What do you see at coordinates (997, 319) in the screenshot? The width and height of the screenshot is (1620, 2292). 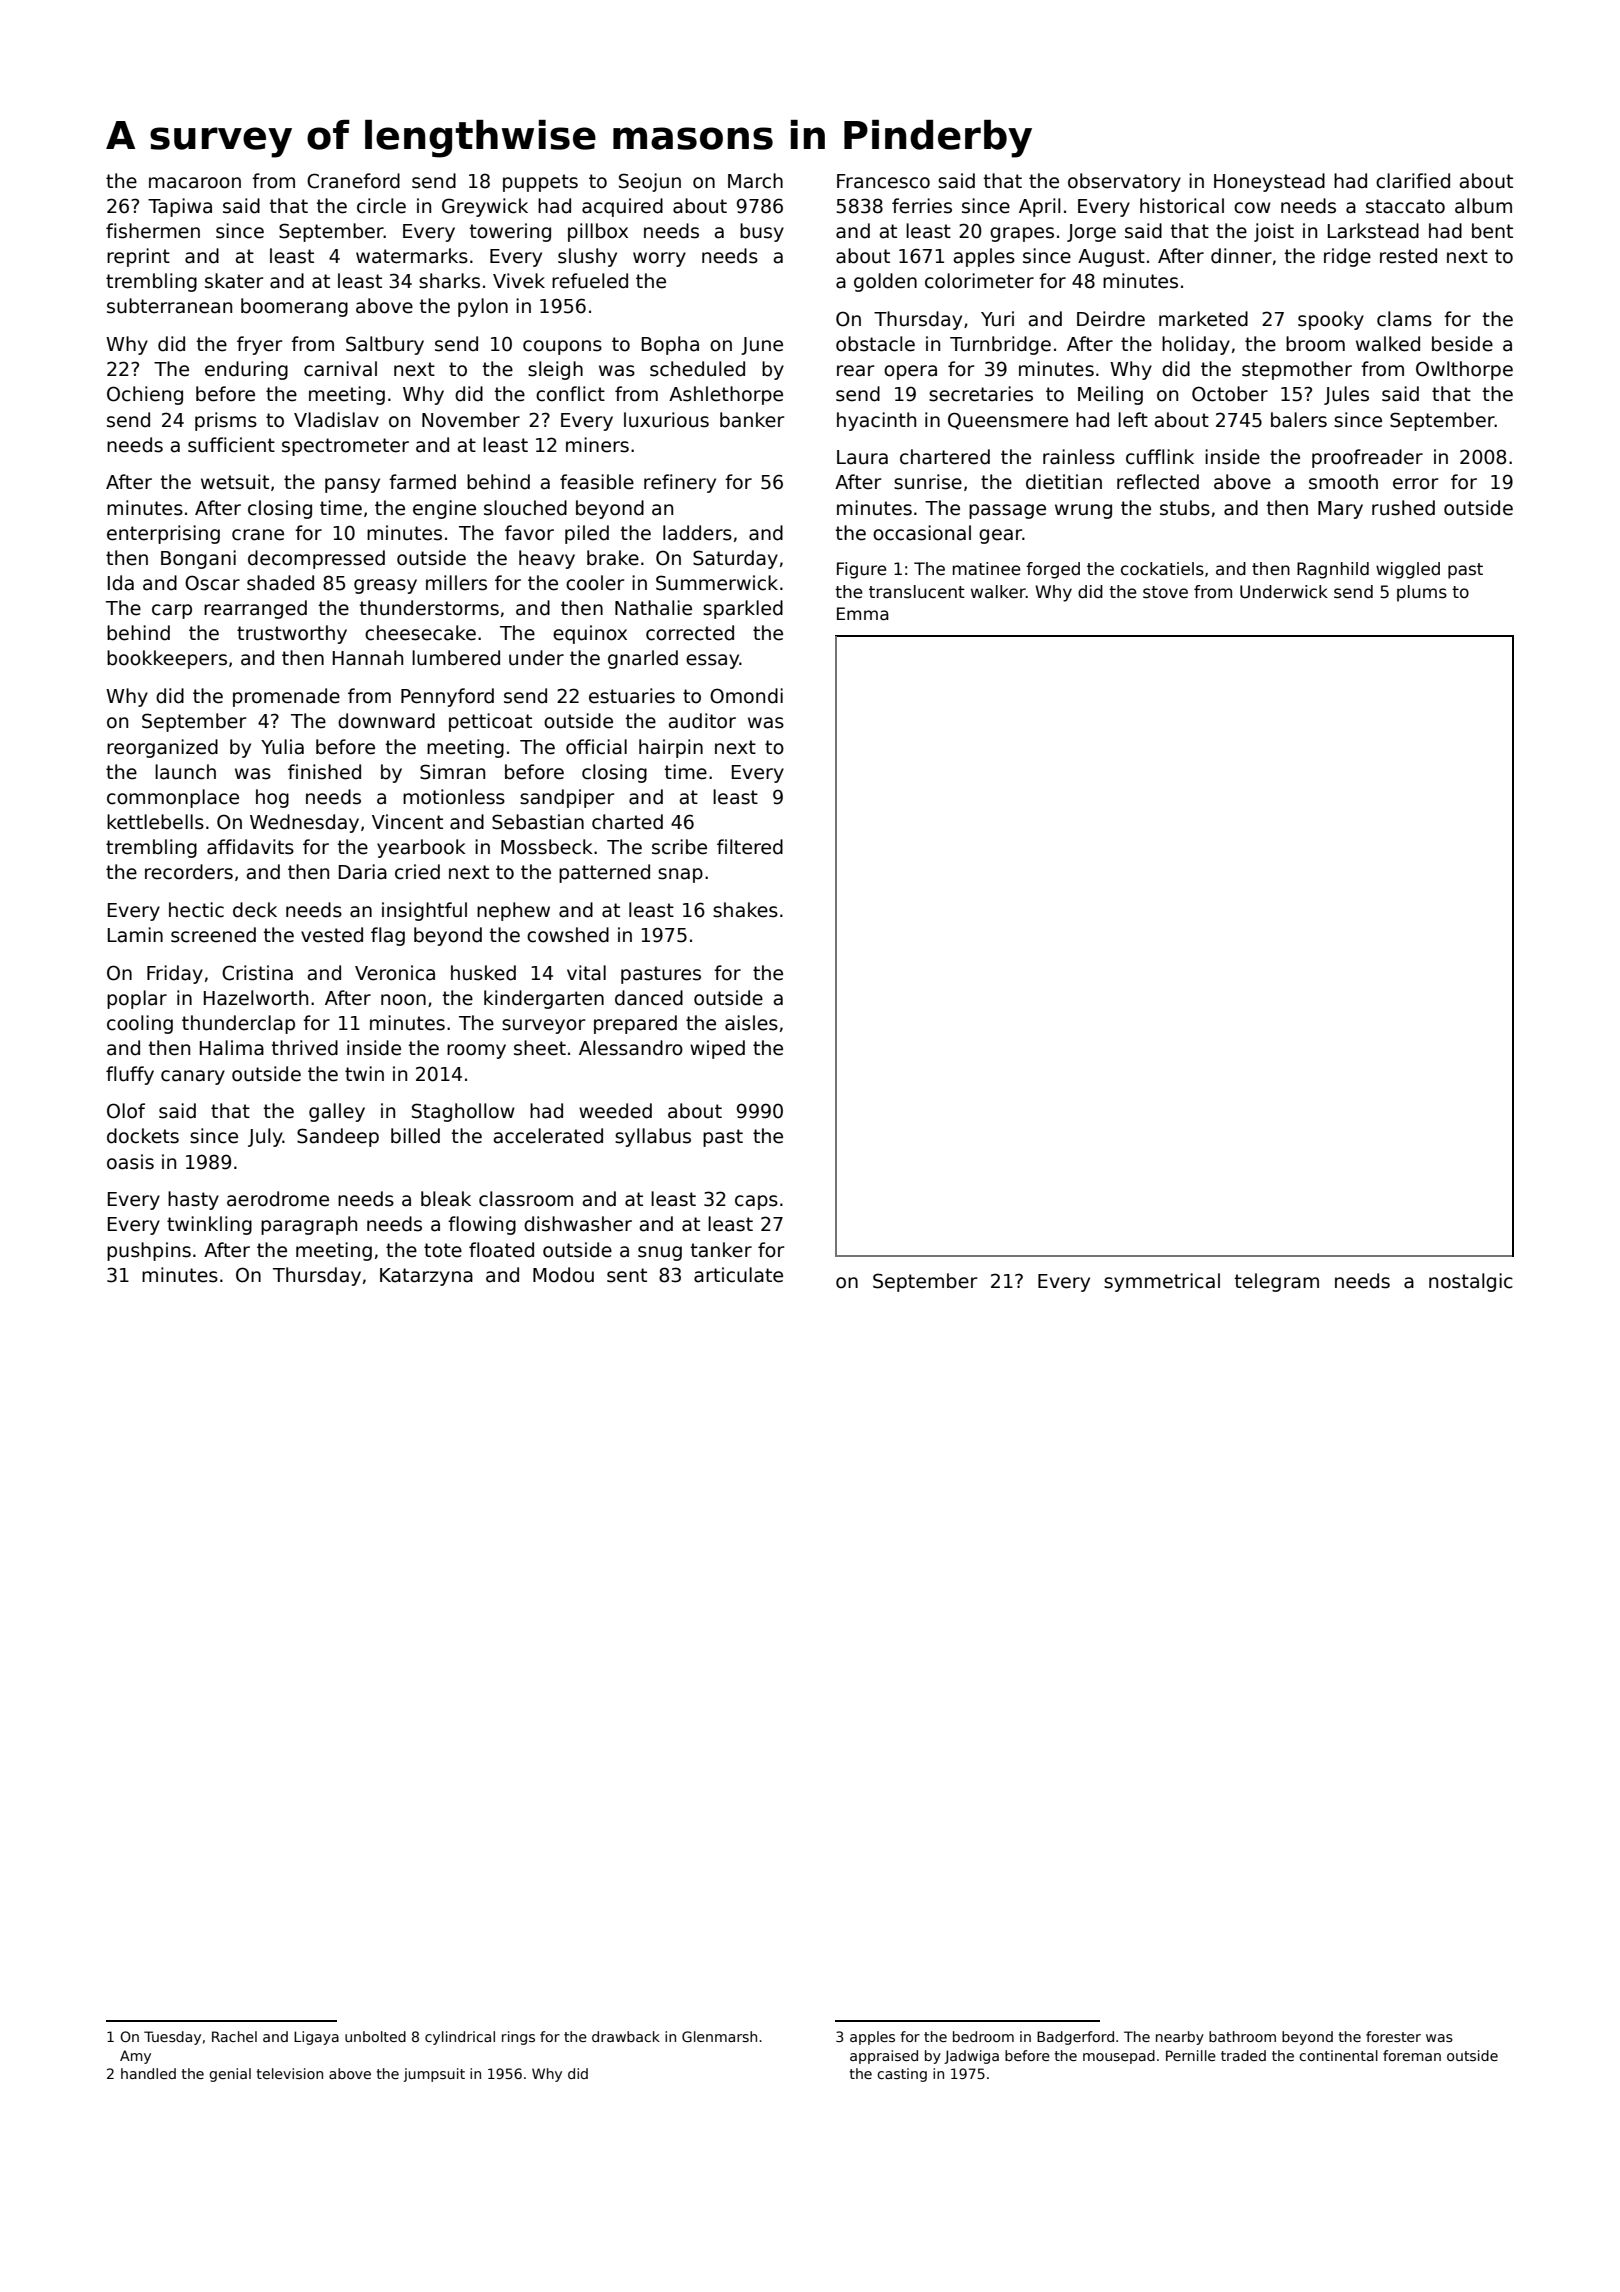 I see `Yuri` at bounding box center [997, 319].
